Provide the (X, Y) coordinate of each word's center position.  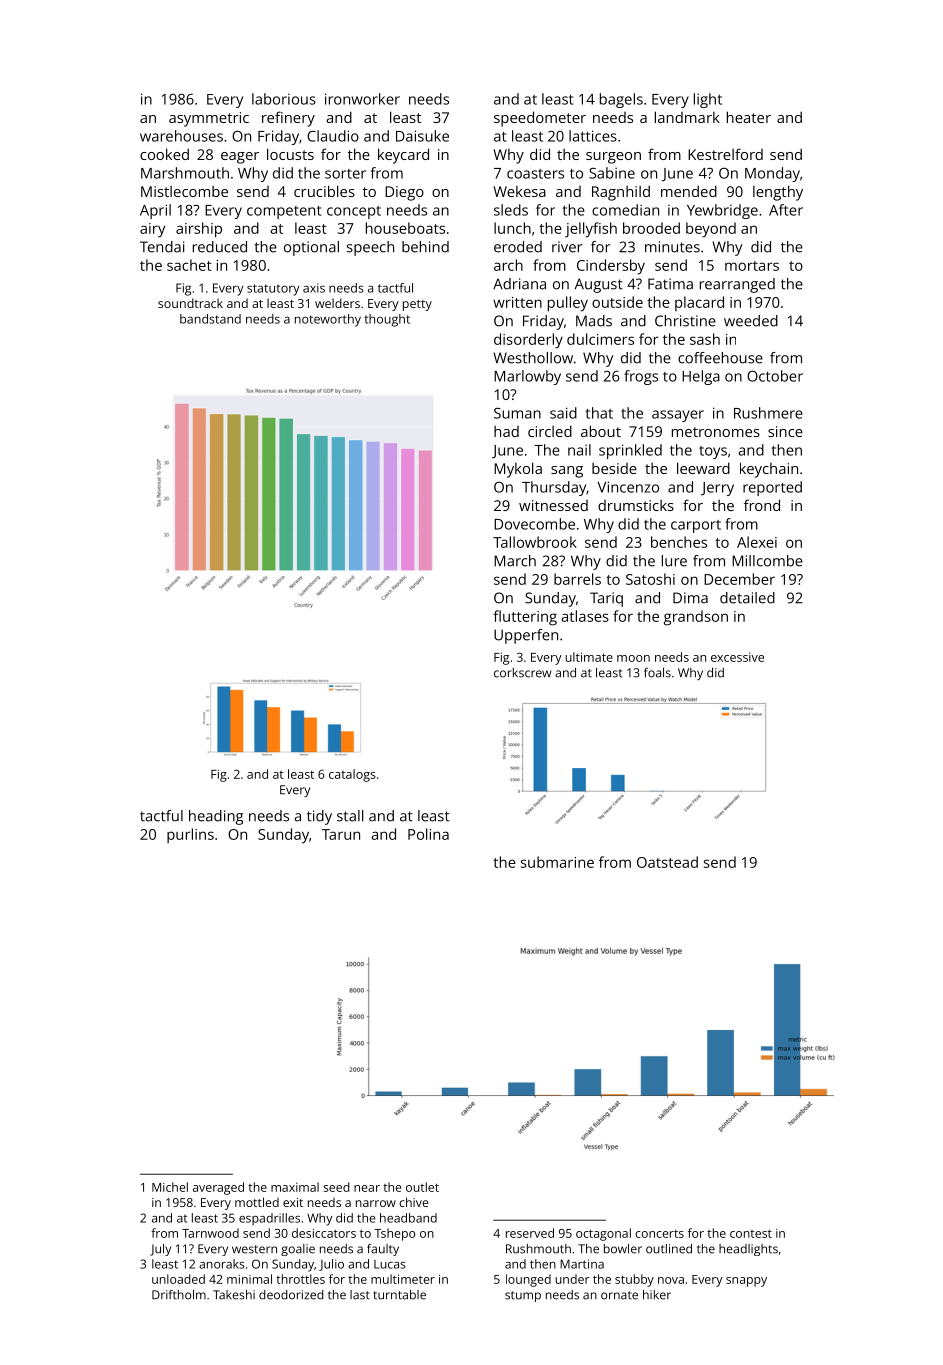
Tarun (341, 834)
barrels (577, 579)
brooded (651, 228)
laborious (284, 99)
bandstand (210, 319)
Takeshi (234, 1295)
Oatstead (667, 862)
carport (696, 526)
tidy (319, 817)
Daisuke (422, 136)
